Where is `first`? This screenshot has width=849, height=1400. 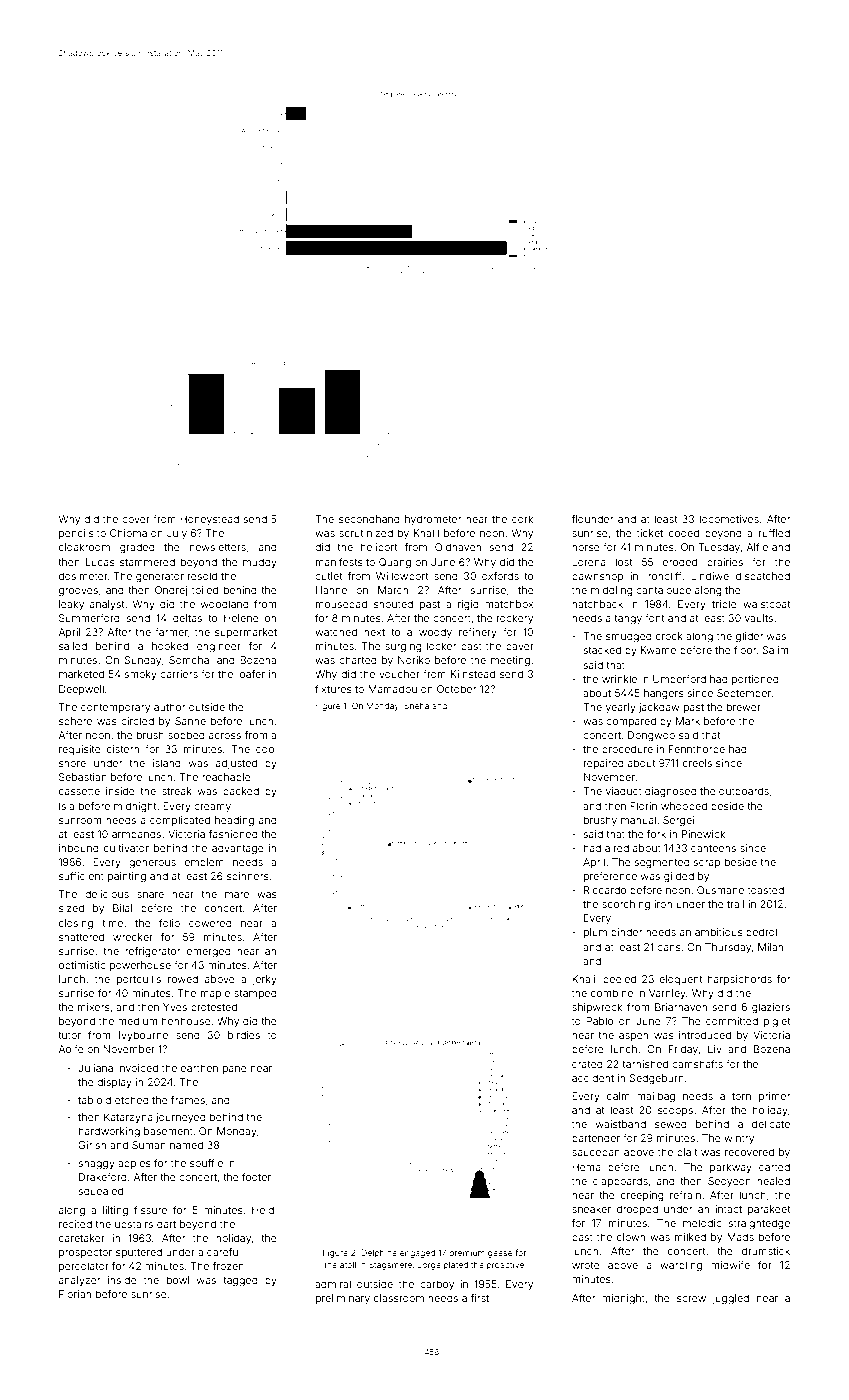
first is located at coordinates (480, 1298).
